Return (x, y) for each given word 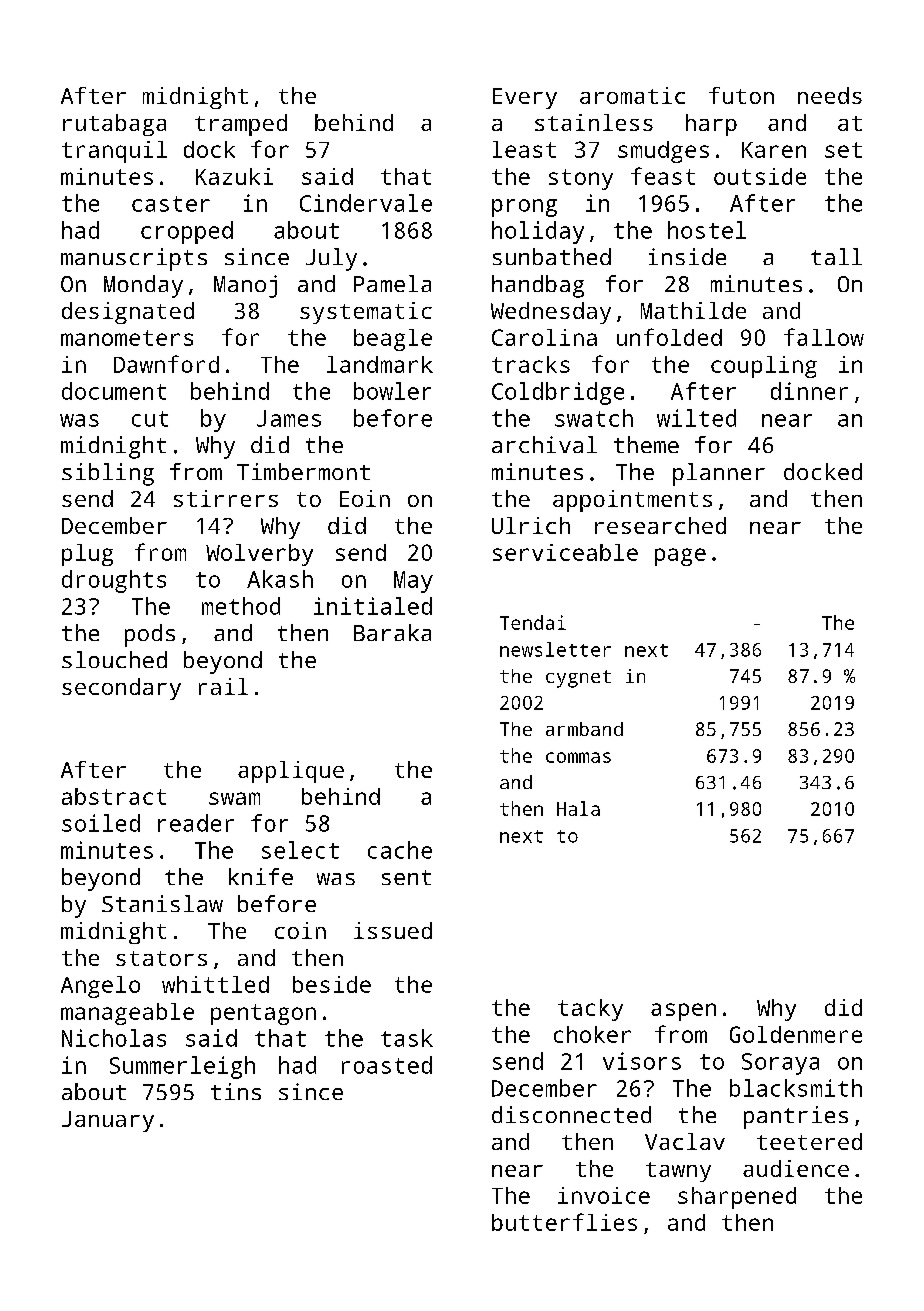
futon (741, 95)
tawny (678, 1172)
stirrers (226, 498)
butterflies (564, 1222)
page (680, 557)
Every (525, 98)
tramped (241, 125)
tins (236, 1091)
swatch (594, 418)
